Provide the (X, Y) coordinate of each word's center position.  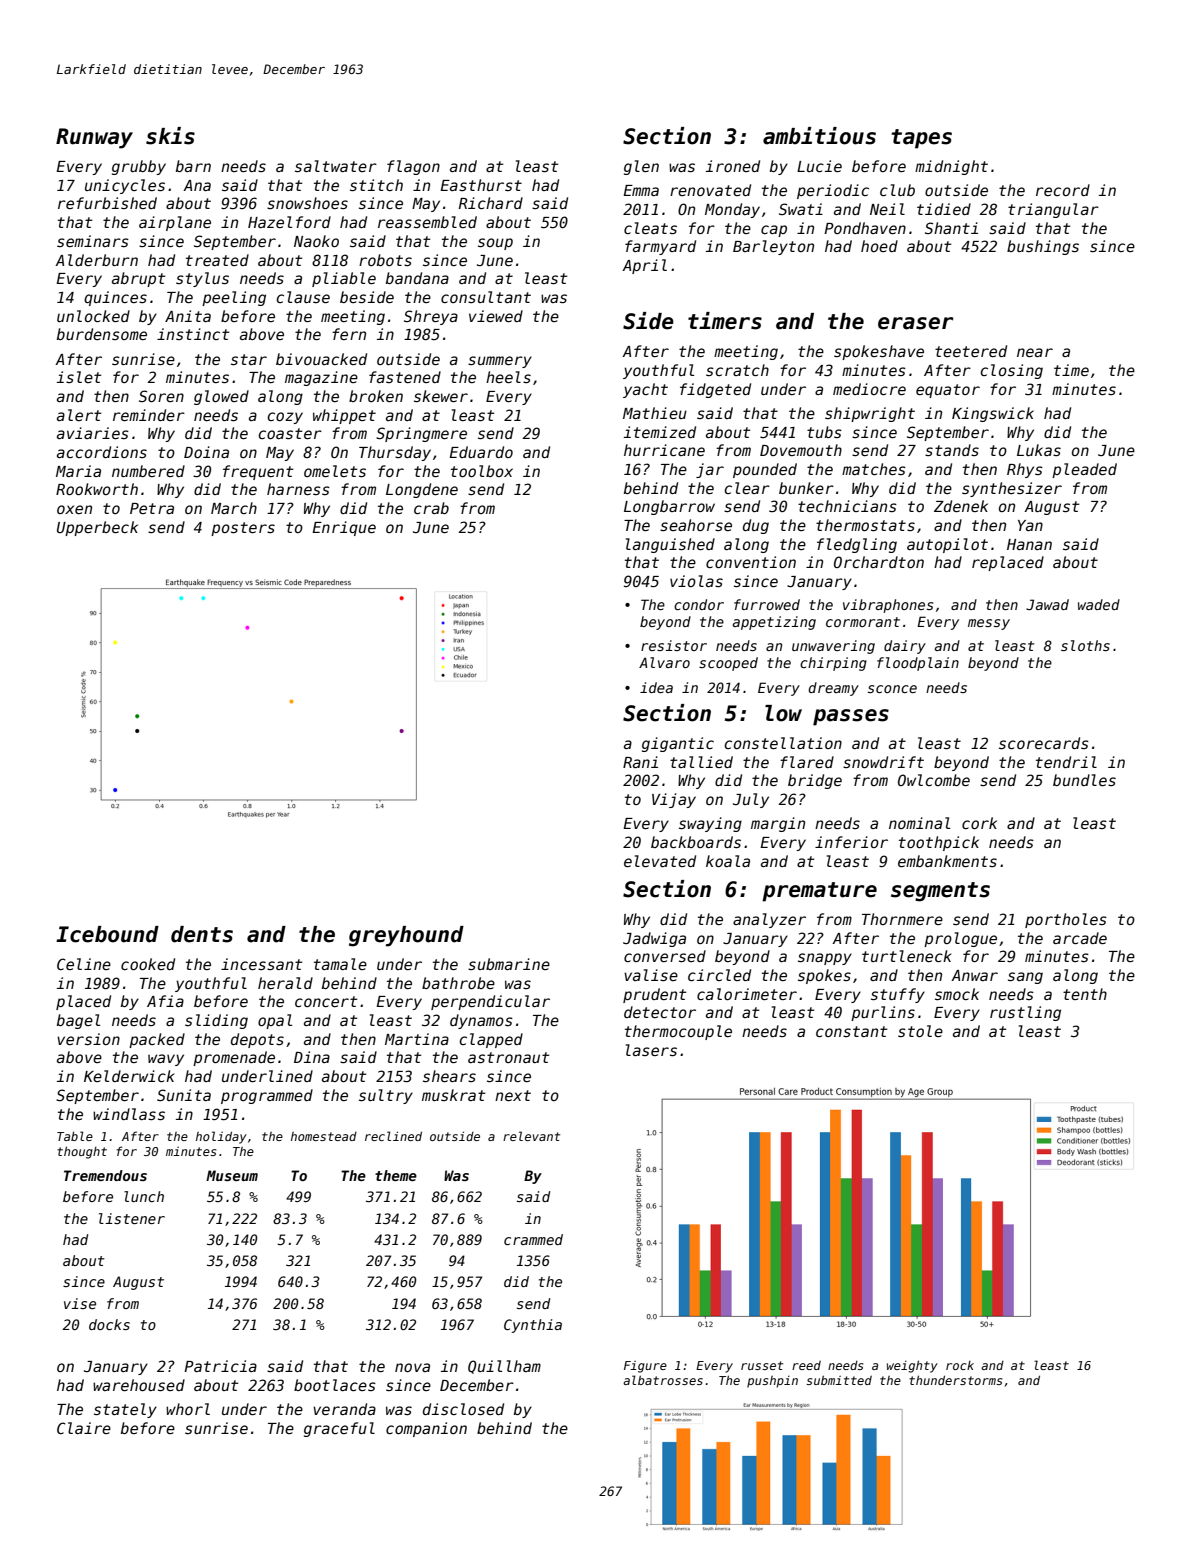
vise (80, 1303)
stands (952, 450)
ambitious (819, 136)
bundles (1084, 780)
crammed (533, 1239)
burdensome (102, 334)
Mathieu (655, 413)
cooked (148, 964)
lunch (144, 1196)
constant (852, 1031)
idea (656, 687)
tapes (922, 139)
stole (920, 1031)
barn (193, 166)
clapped (491, 1040)
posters (243, 529)
